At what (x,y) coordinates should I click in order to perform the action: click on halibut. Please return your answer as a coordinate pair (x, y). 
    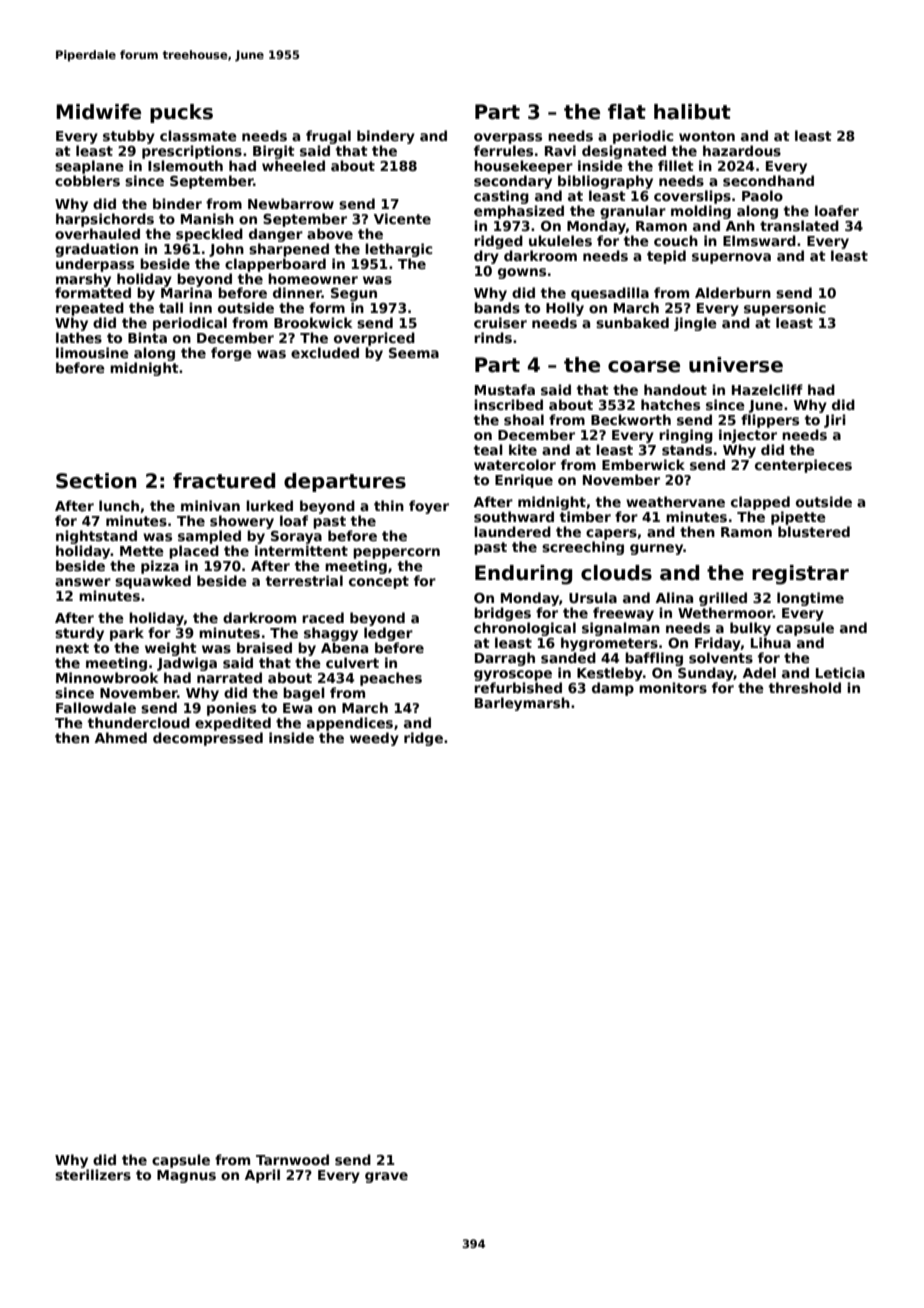
    Looking at the image, I should click on (692, 112).
